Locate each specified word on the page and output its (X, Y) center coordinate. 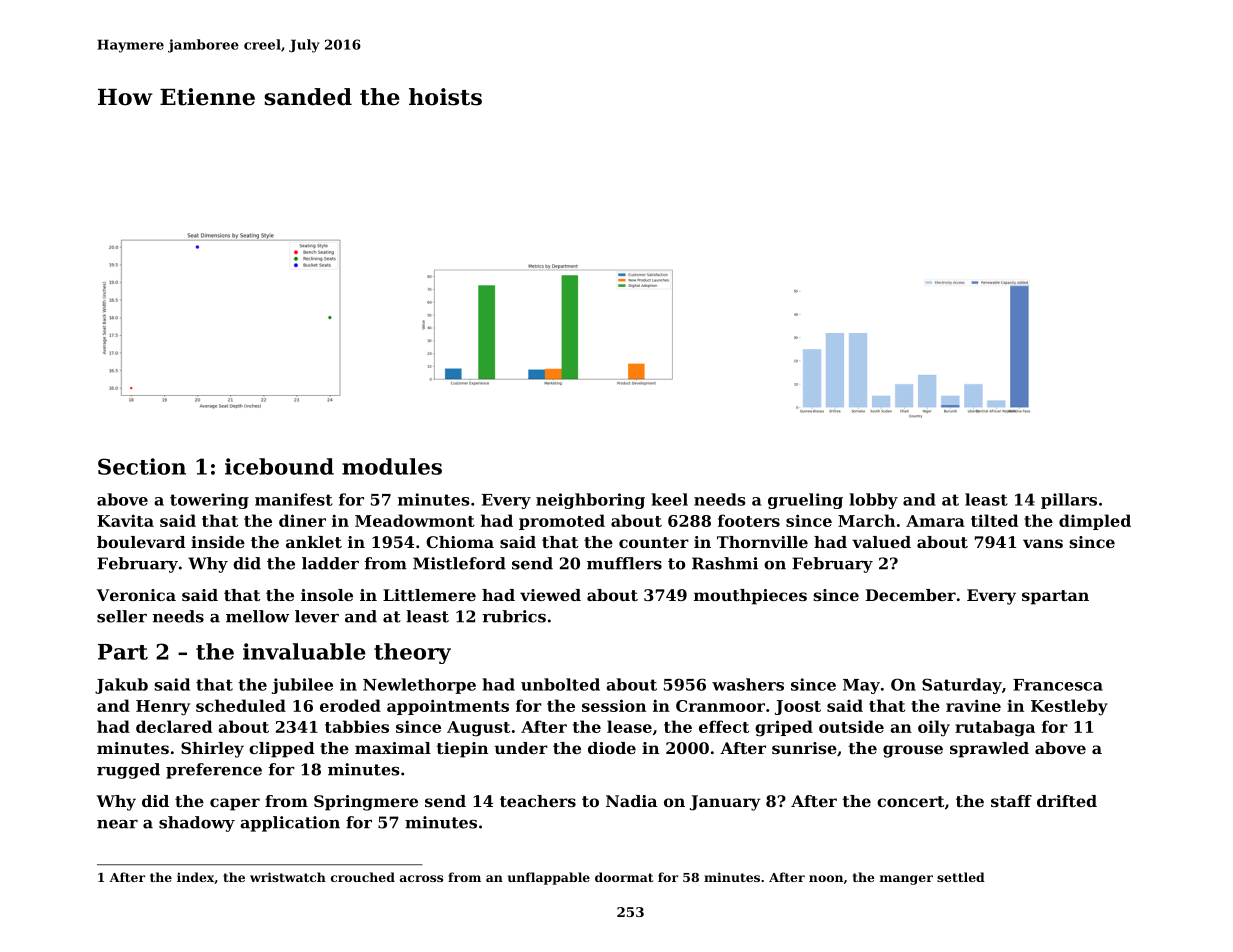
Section (142, 466)
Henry (163, 708)
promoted (562, 522)
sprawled (989, 750)
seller (122, 616)
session (614, 705)
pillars (1069, 501)
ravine (973, 705)
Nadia (631, 801)
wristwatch (288, 877)
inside (218, 542)
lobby (873, 501)
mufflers (624, 563)
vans (1043, 543)
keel (669, 499)
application (290, 824)
